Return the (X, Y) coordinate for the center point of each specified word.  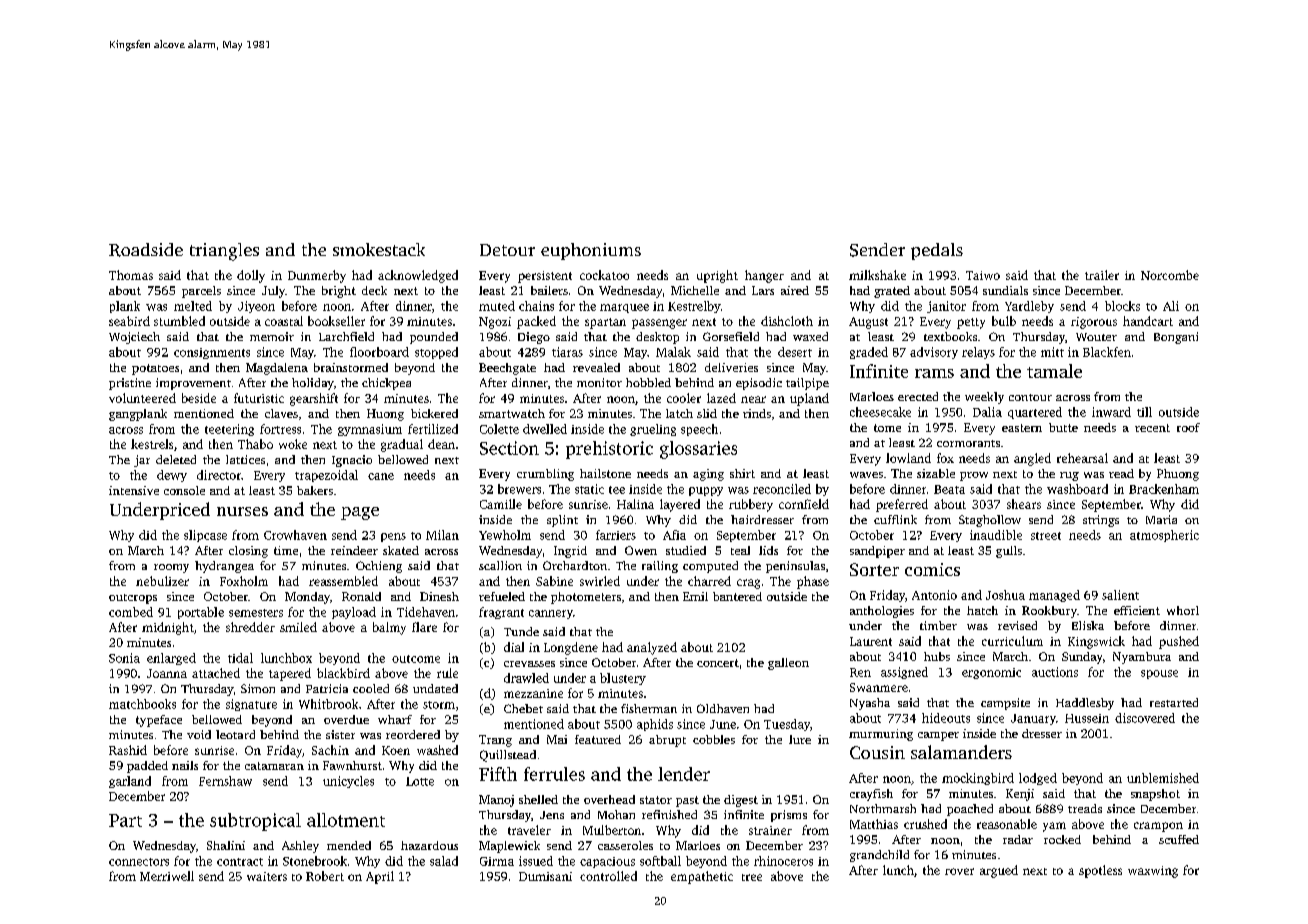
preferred (902, 505)
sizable (936, 473)
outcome (416, 659)
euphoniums (591, 251)
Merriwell (167, 876)
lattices (245, 459)
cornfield (804, 504)
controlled (608, 876)
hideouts (946, 718)
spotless (1100, 871)
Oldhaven (723, 708)
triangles (224, 252)
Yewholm (505, 535)
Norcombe (1170, 275)
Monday (307, 598)
